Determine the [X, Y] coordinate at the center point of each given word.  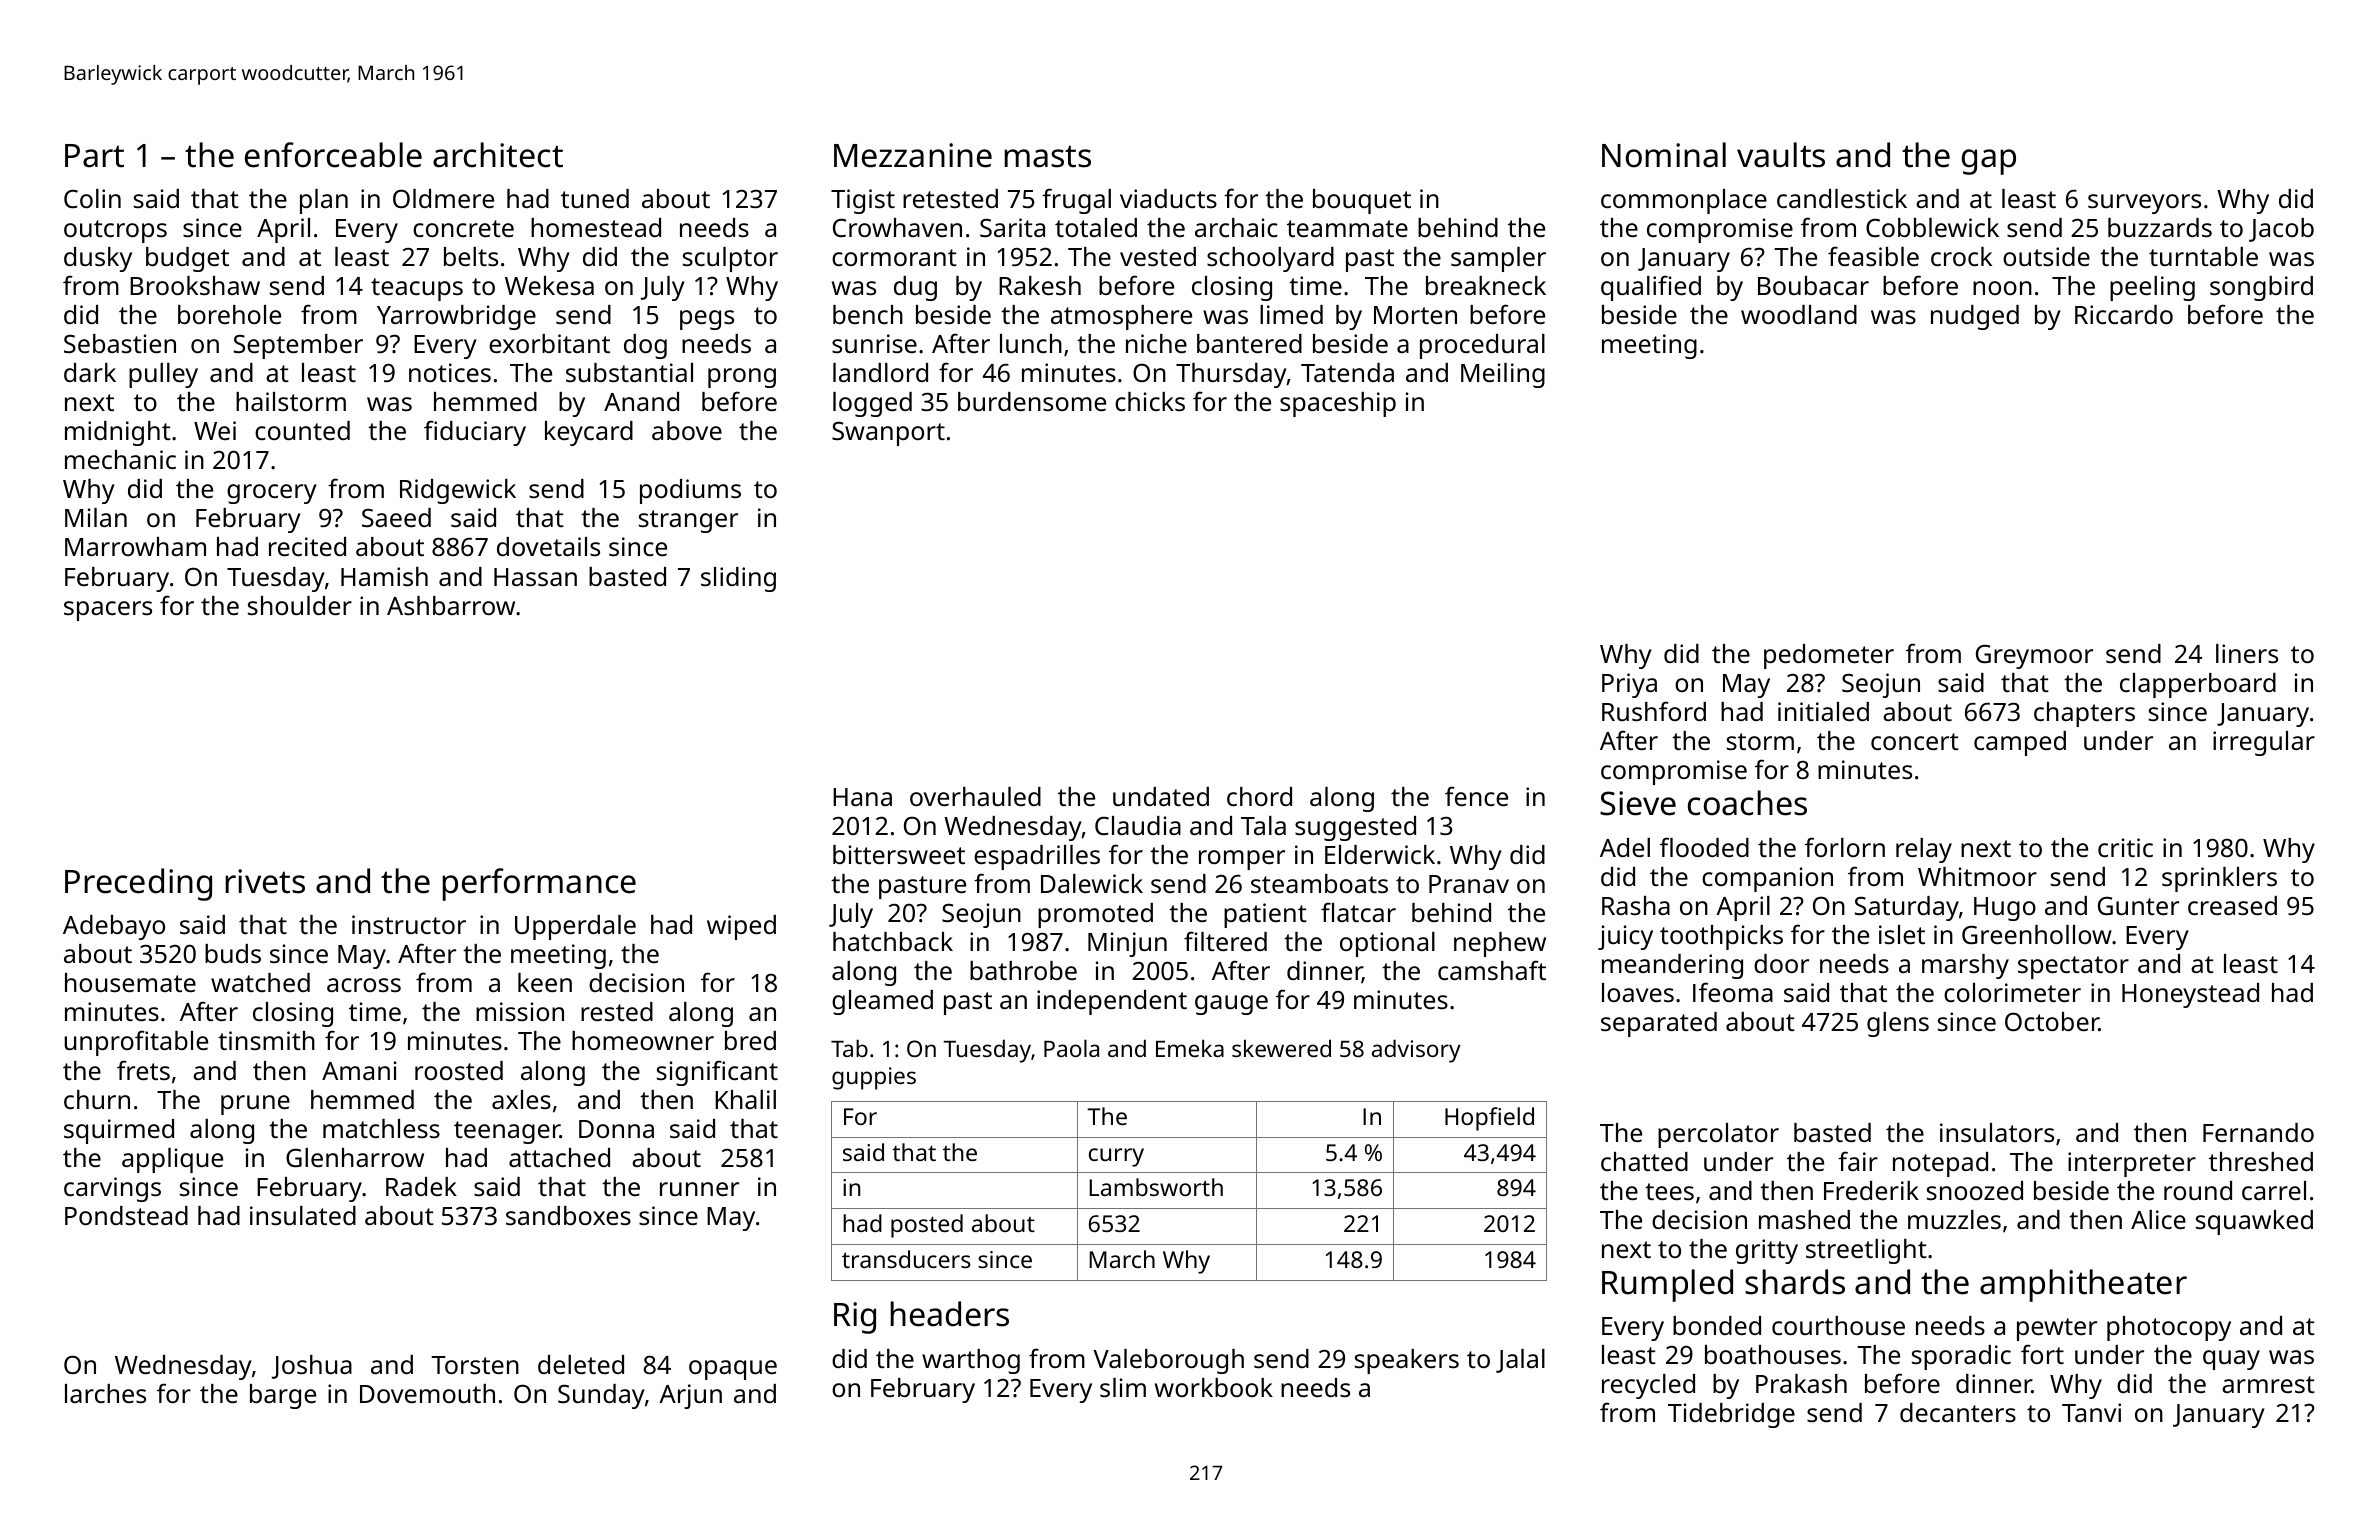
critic [2125, 847]
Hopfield [1489, 1119]
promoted [1095, 915]
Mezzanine [913, 155]
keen [545, 982]
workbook [1214, 1387]
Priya [1629, 685]
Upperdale [575, 927]
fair [1858, 1161]
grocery [272, 494]
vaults [1781, 155]
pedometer [1829, 656]
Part [94, 156]
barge [283, 1396]
